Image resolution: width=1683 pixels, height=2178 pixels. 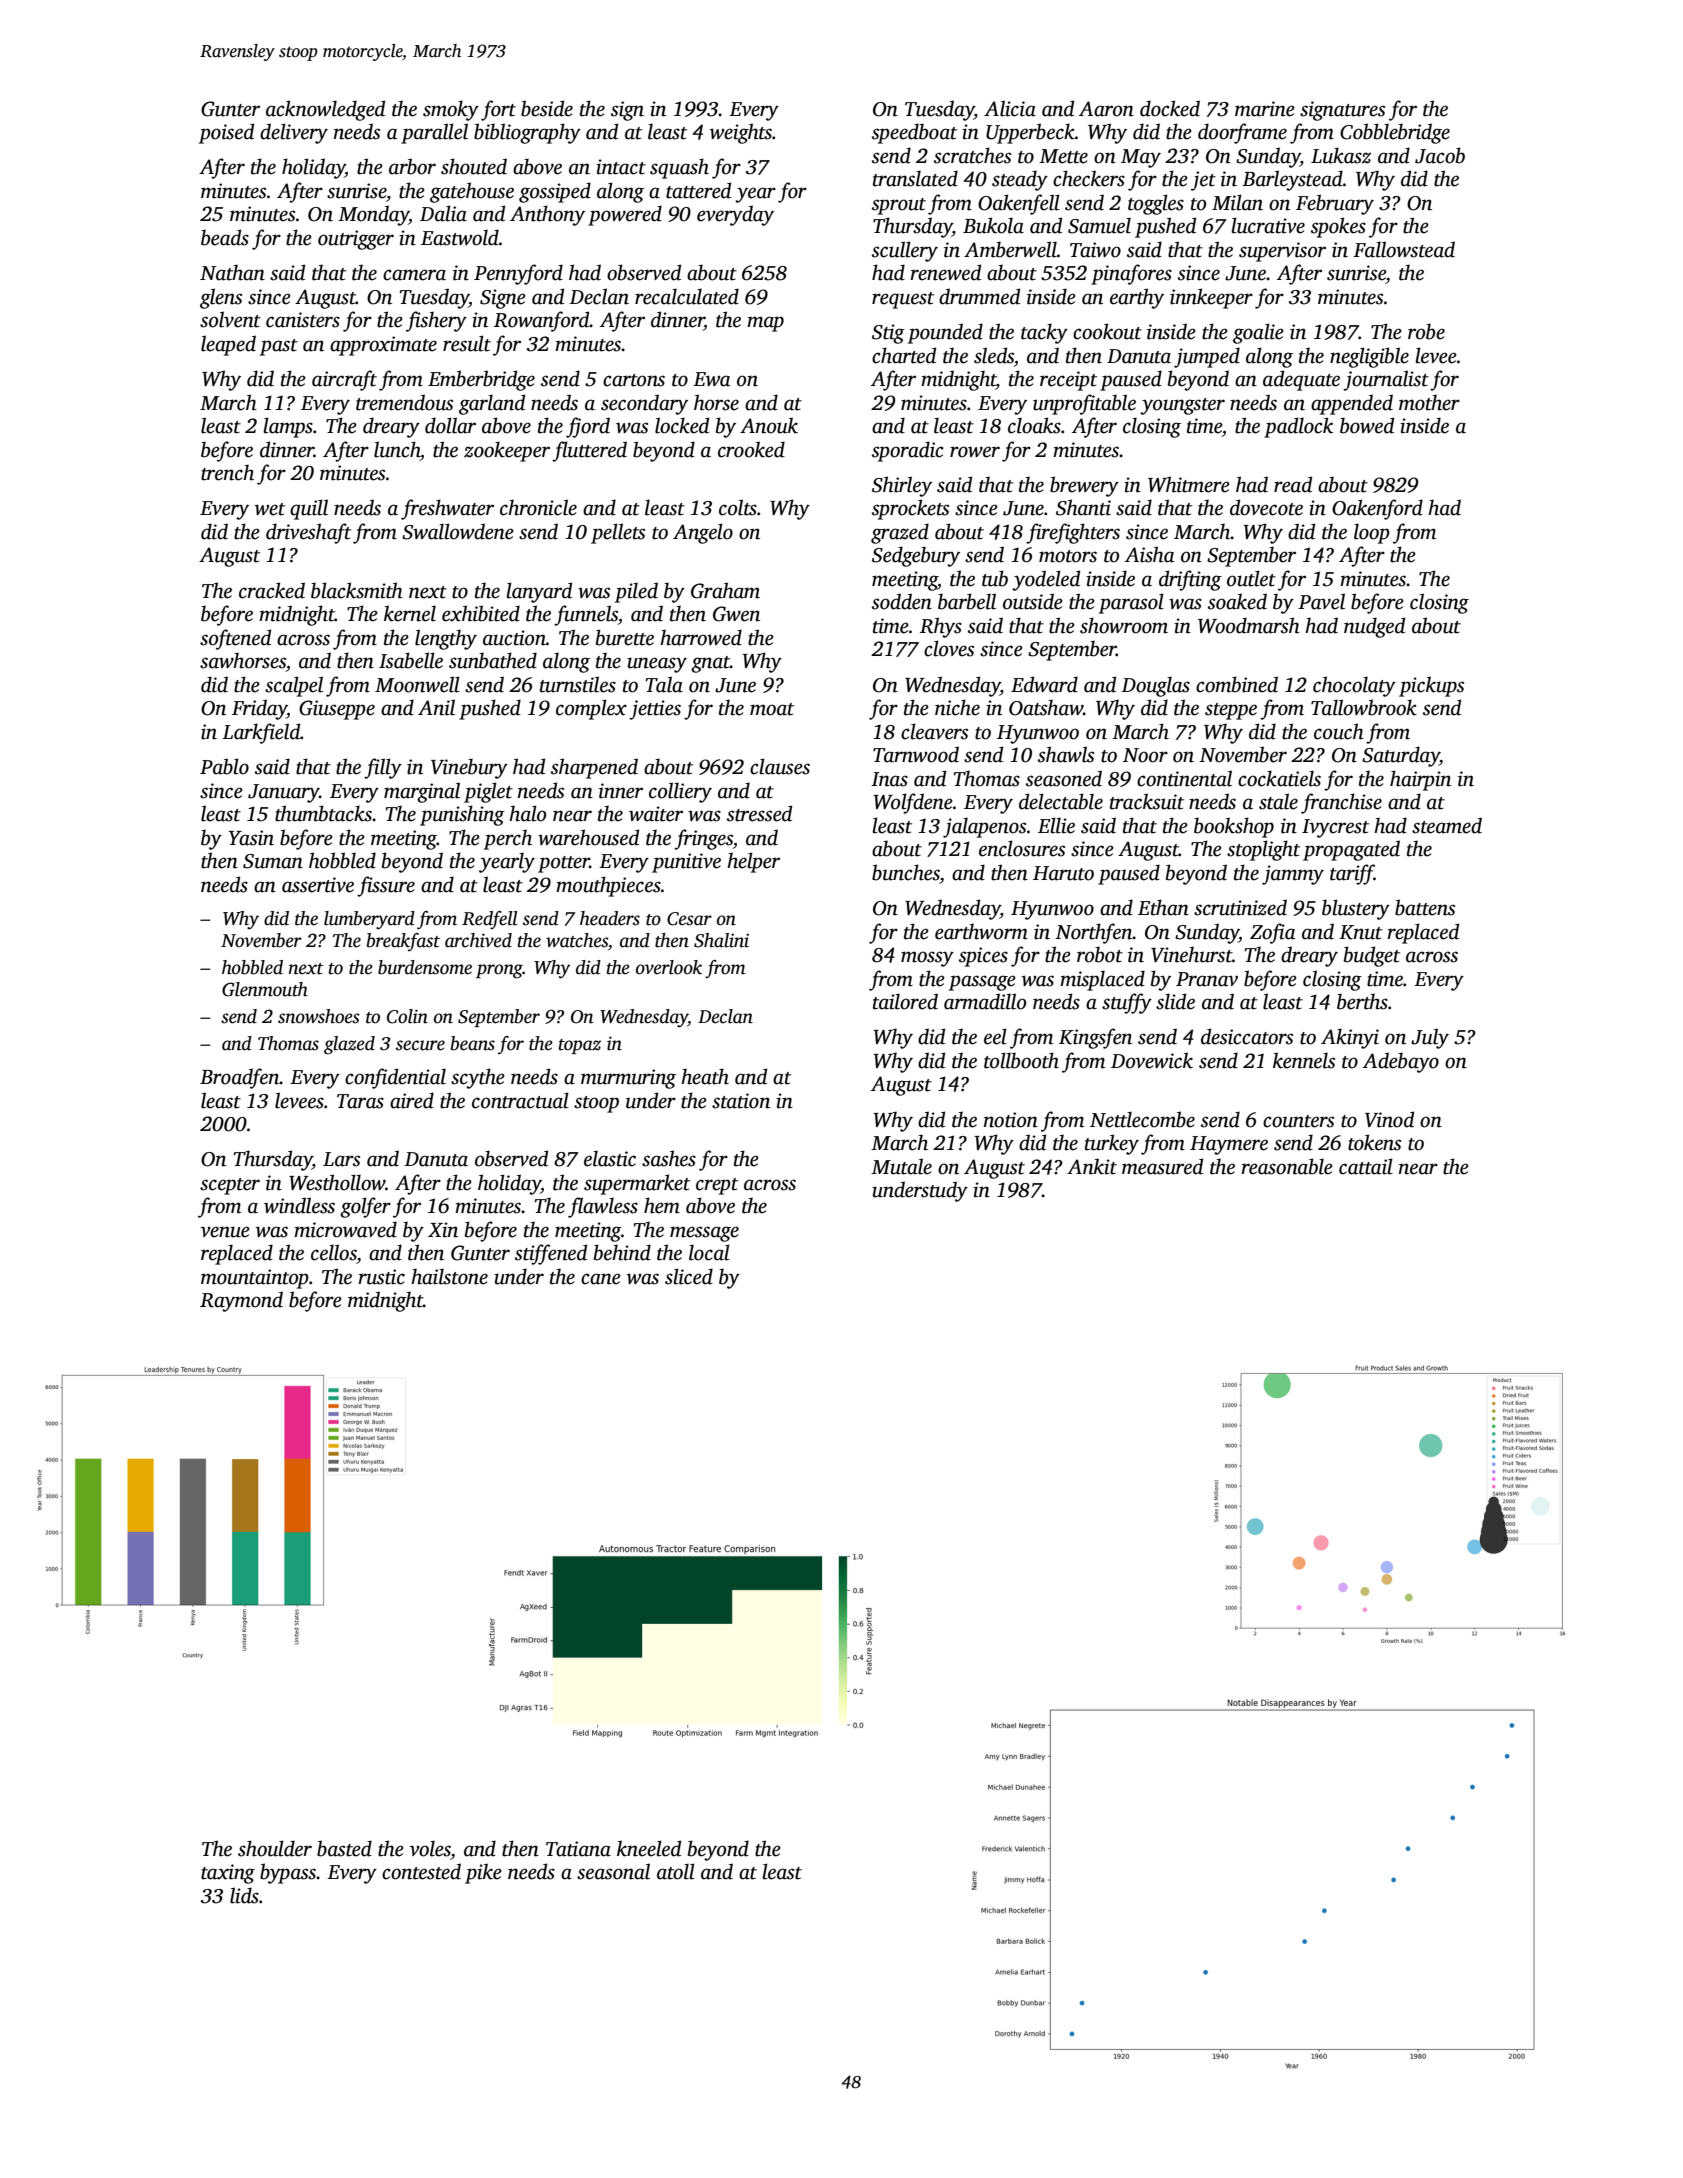 I want to click on Alicia, so click(x=1010, y=108).
